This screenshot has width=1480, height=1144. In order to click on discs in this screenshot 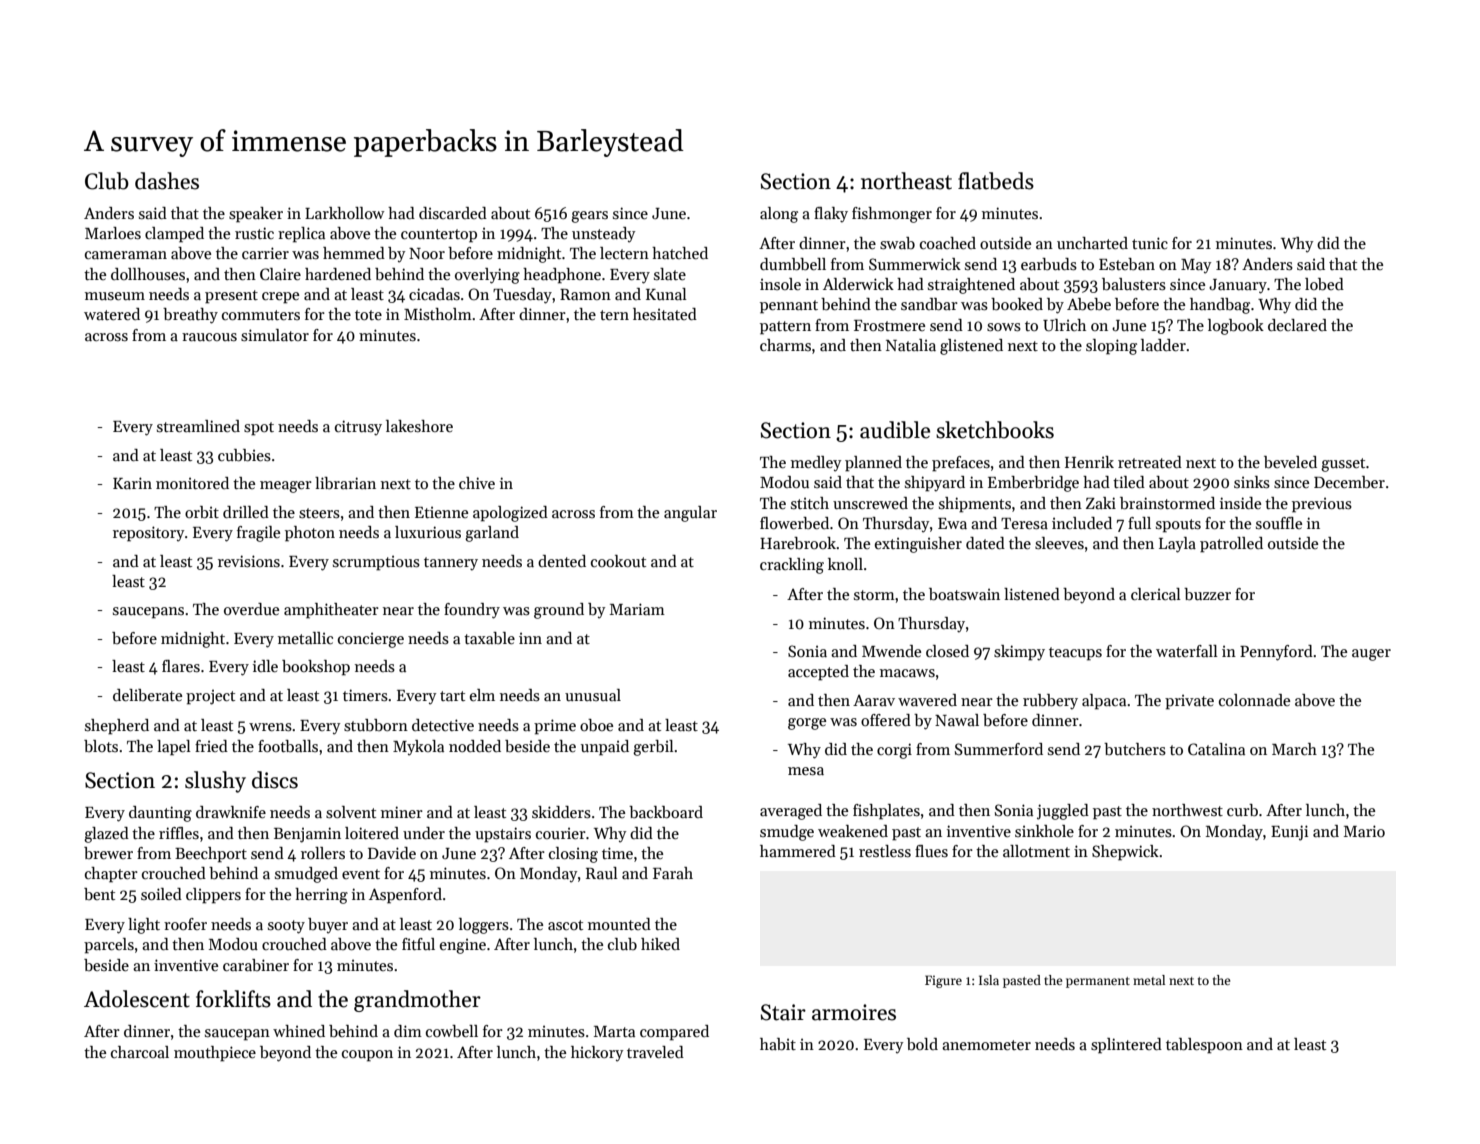, I will do `click(275, 780)`.
